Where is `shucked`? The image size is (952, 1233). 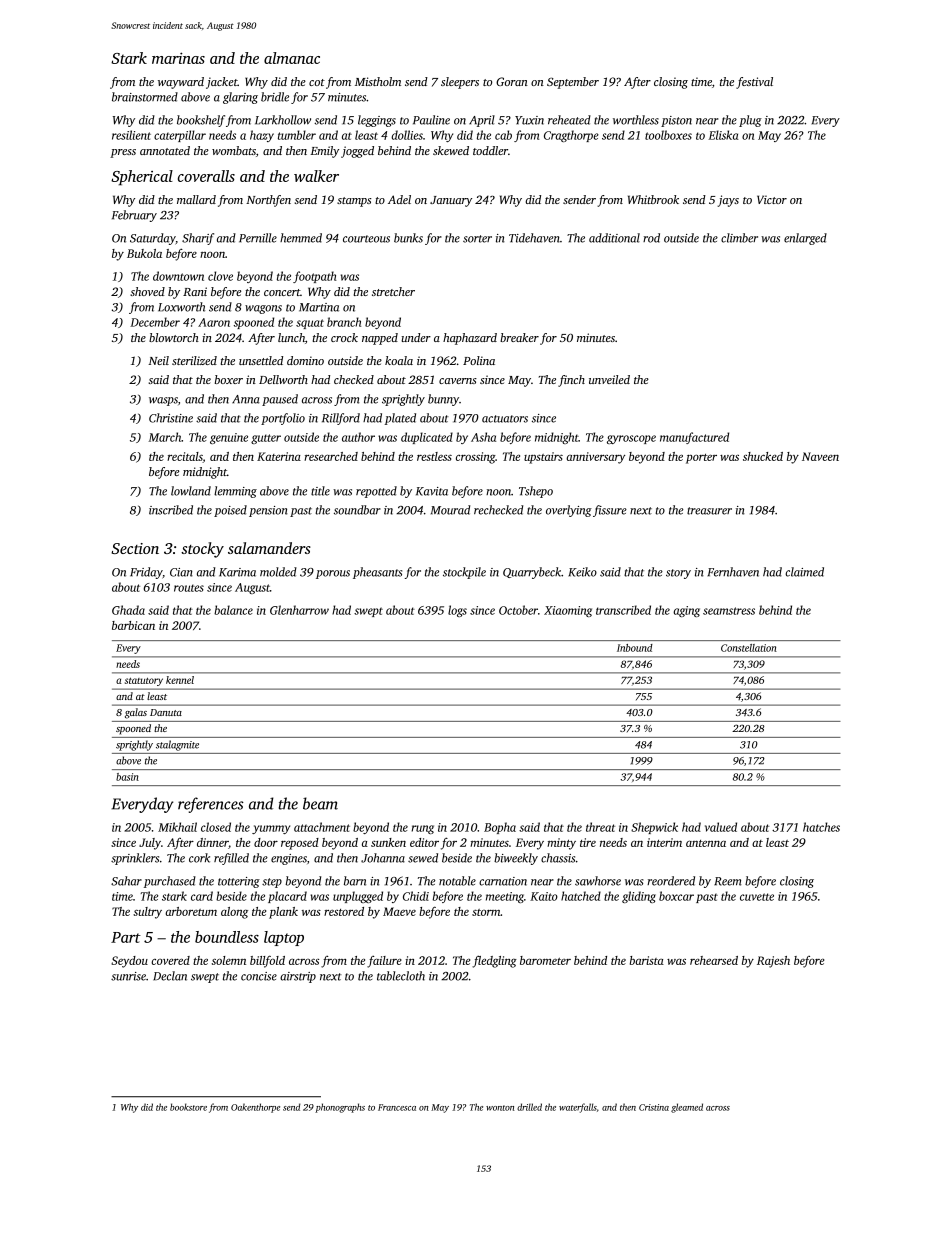 shucked is located at coordinates (763, 456).
